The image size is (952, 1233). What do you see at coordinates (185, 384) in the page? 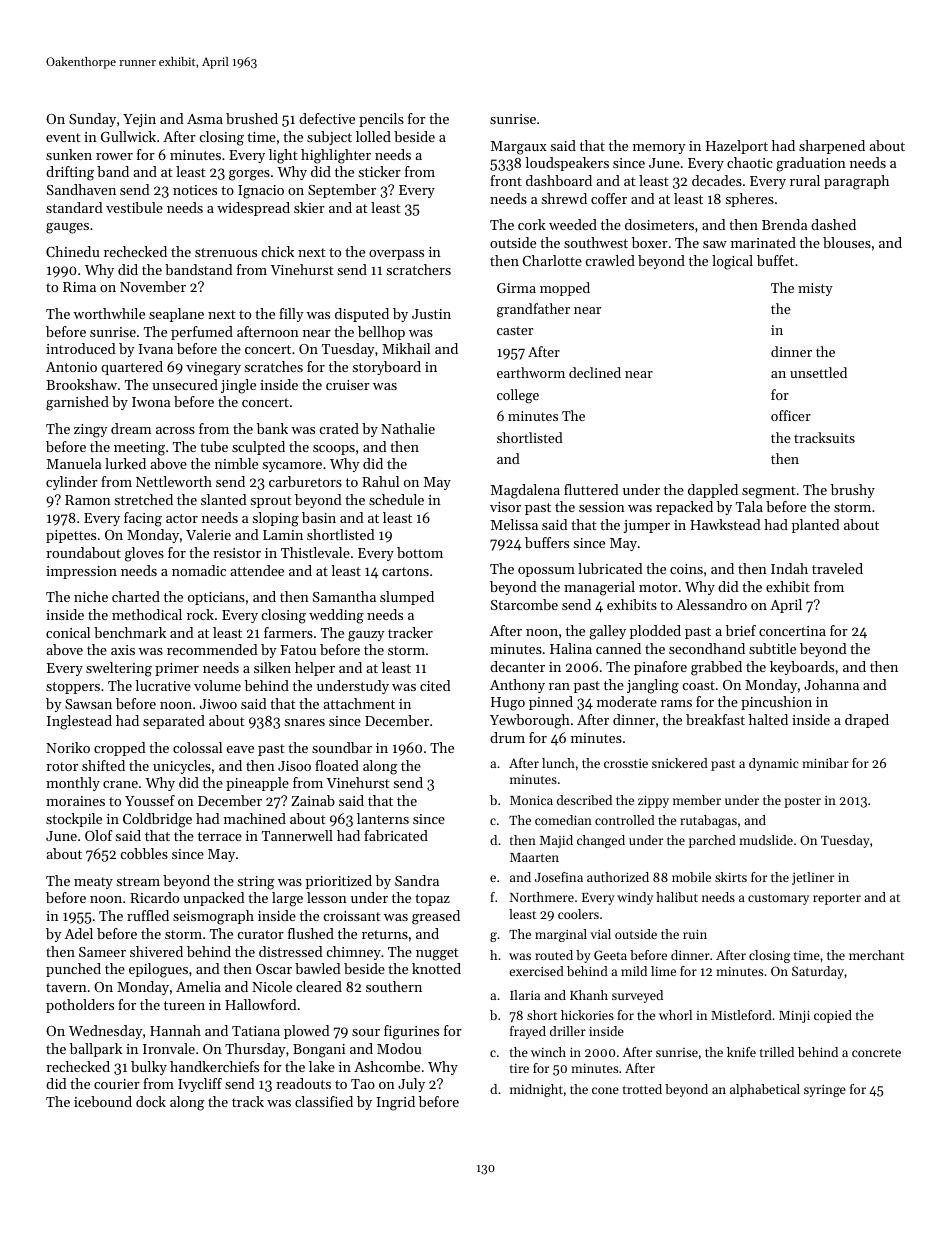
I see `unsecured` at bounding box center [185, 384].
